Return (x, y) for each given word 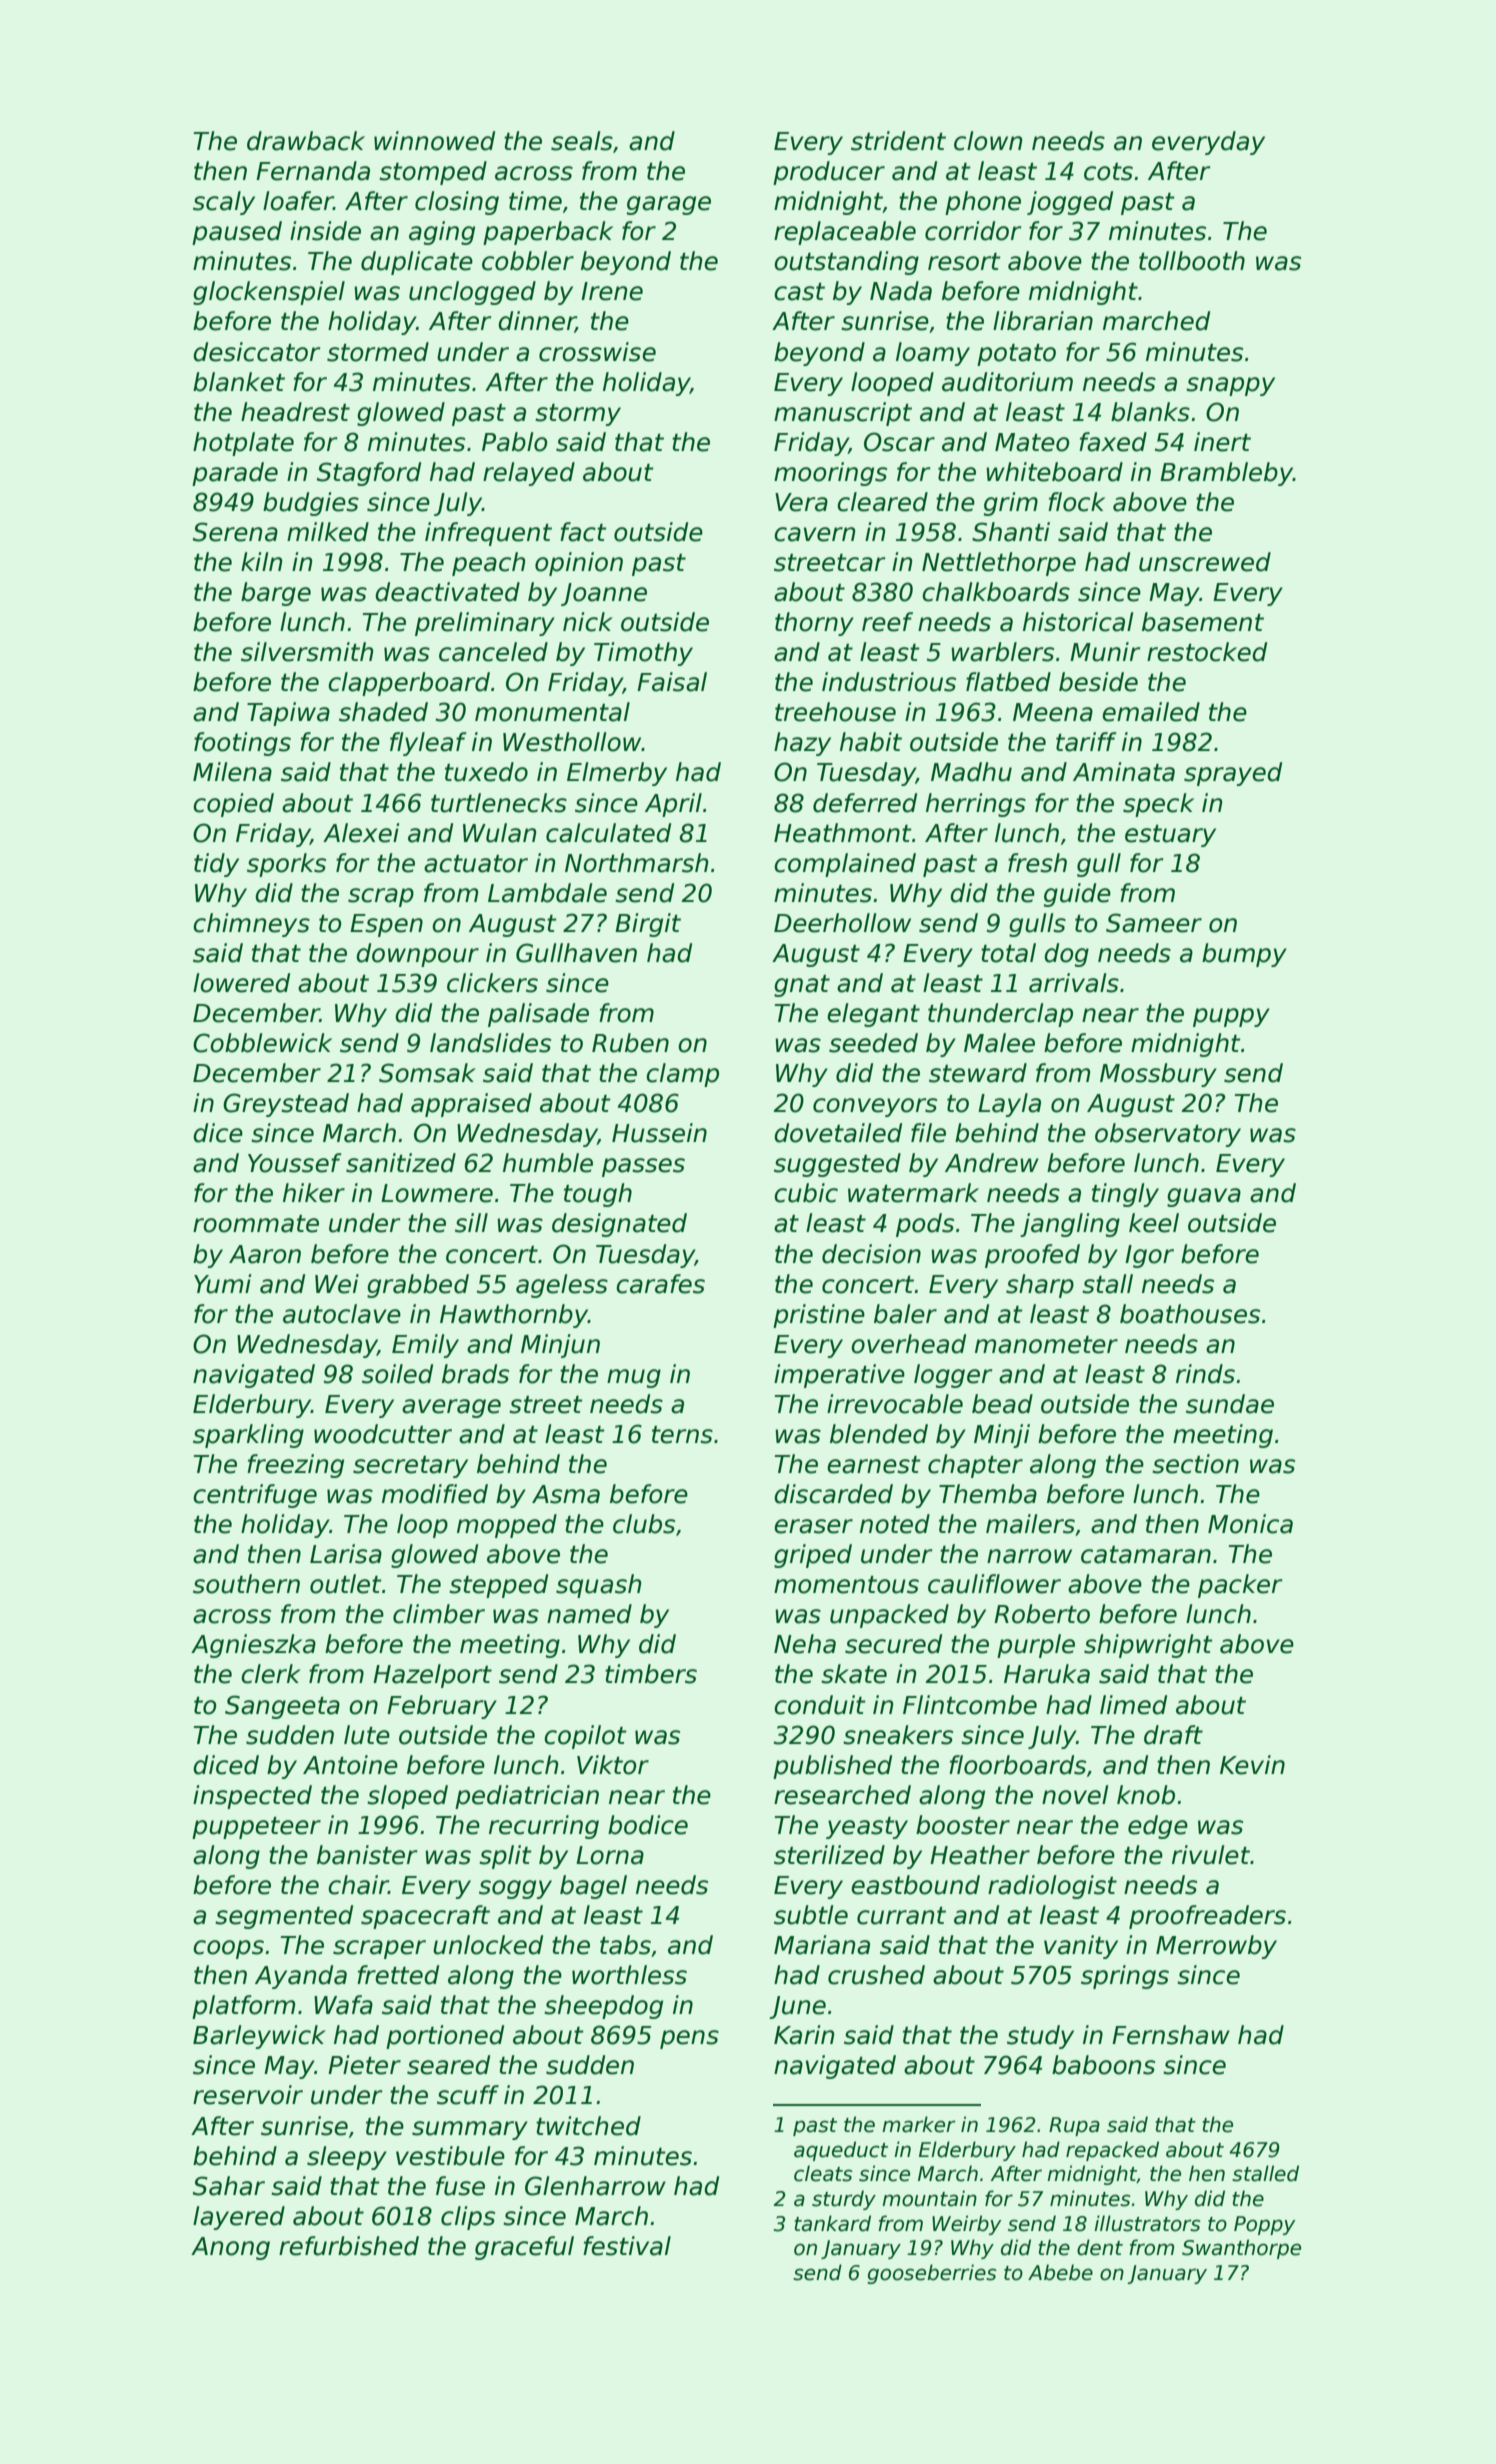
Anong (230, 2248)
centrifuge (255, 1496)
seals (582, 141)
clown (988, 141)
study (1040, 2037)
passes (643, 1167)
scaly (224, 203)
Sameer (1154, 923)
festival (627, 2246)
